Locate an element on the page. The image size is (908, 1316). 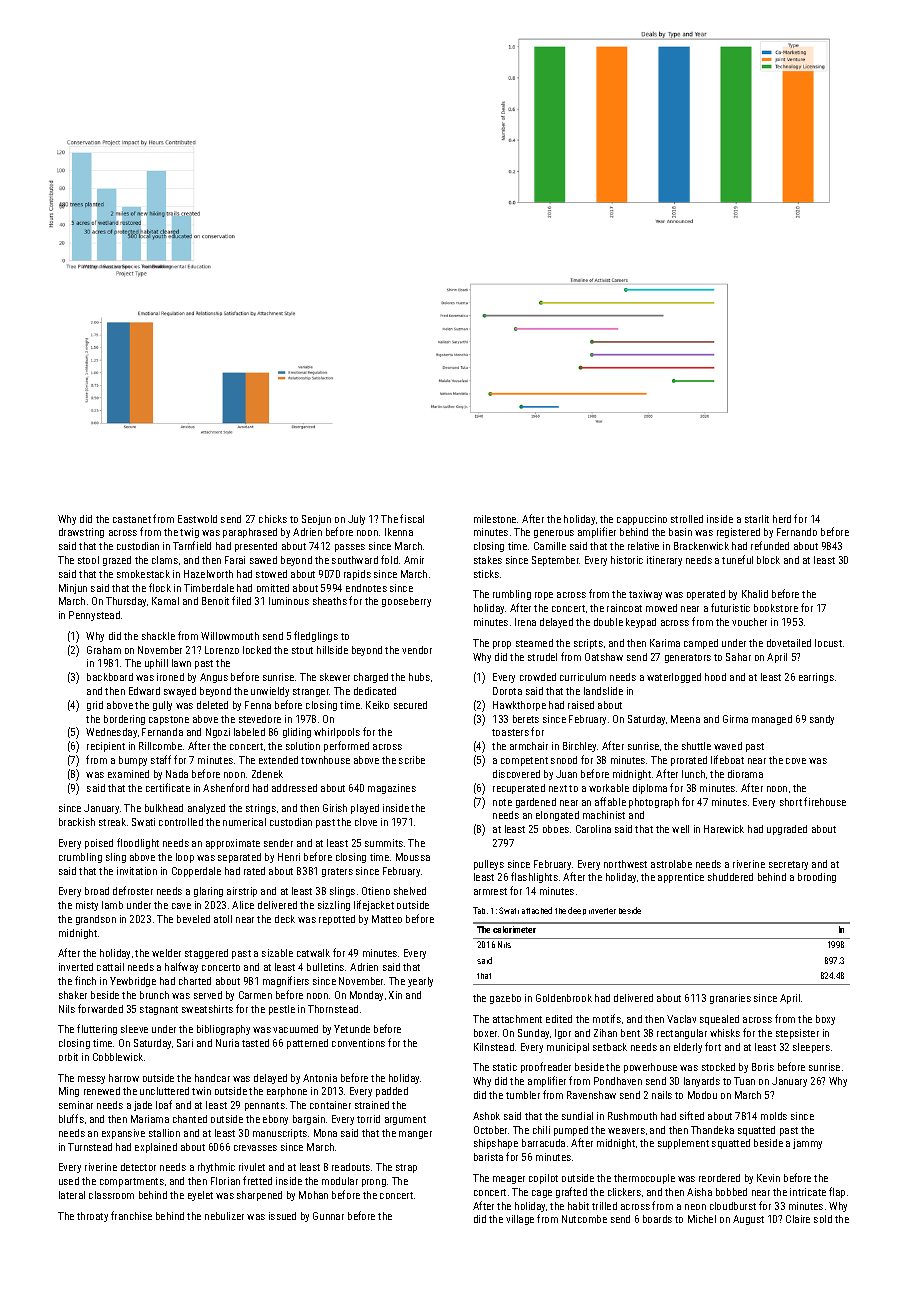
granaries is located at coordinates (730, 999).
